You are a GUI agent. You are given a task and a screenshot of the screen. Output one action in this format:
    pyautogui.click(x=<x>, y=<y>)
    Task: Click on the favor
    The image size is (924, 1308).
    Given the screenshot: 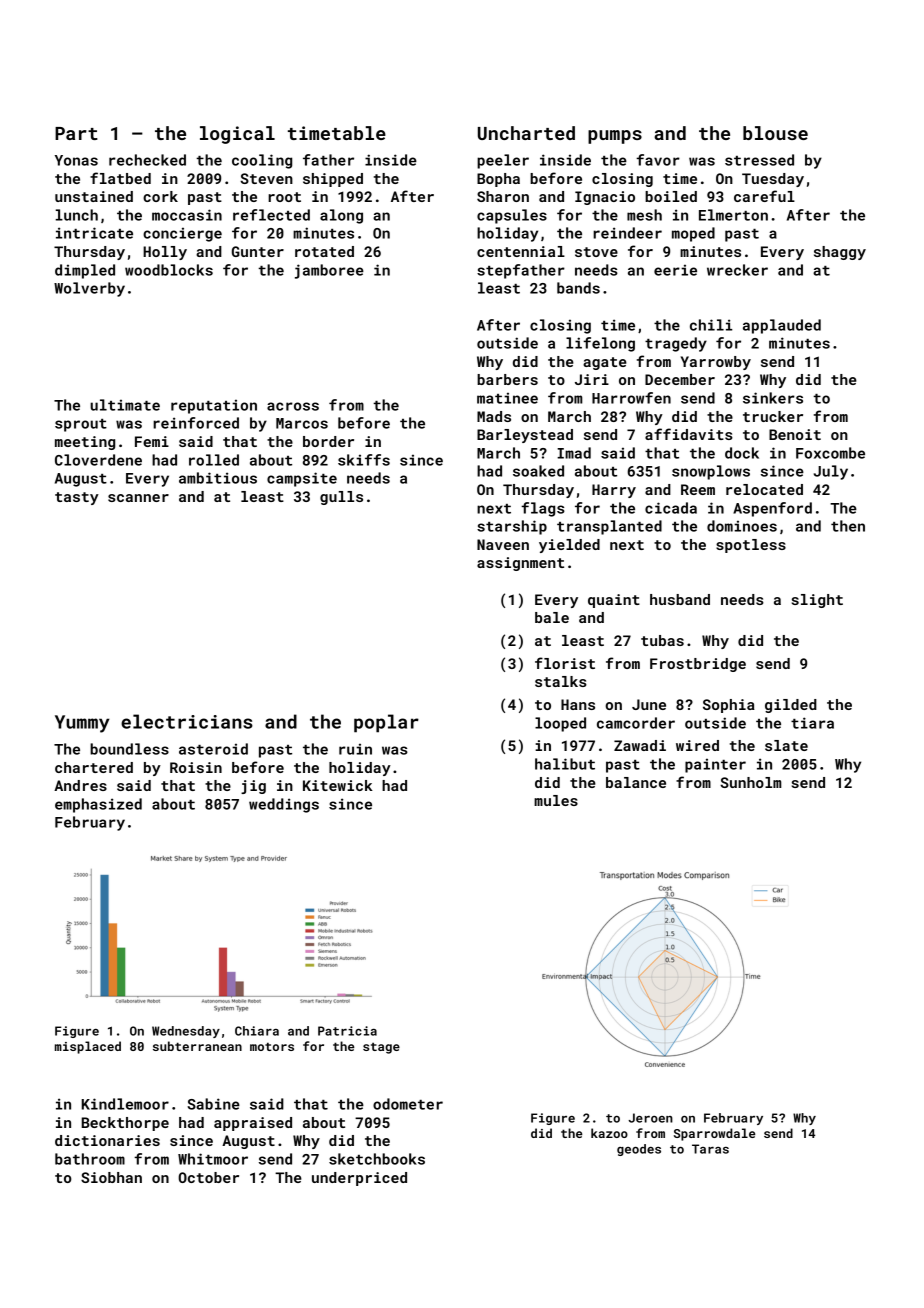 What is the action you would take?
    pyautogui.click(x=658, y=160)
